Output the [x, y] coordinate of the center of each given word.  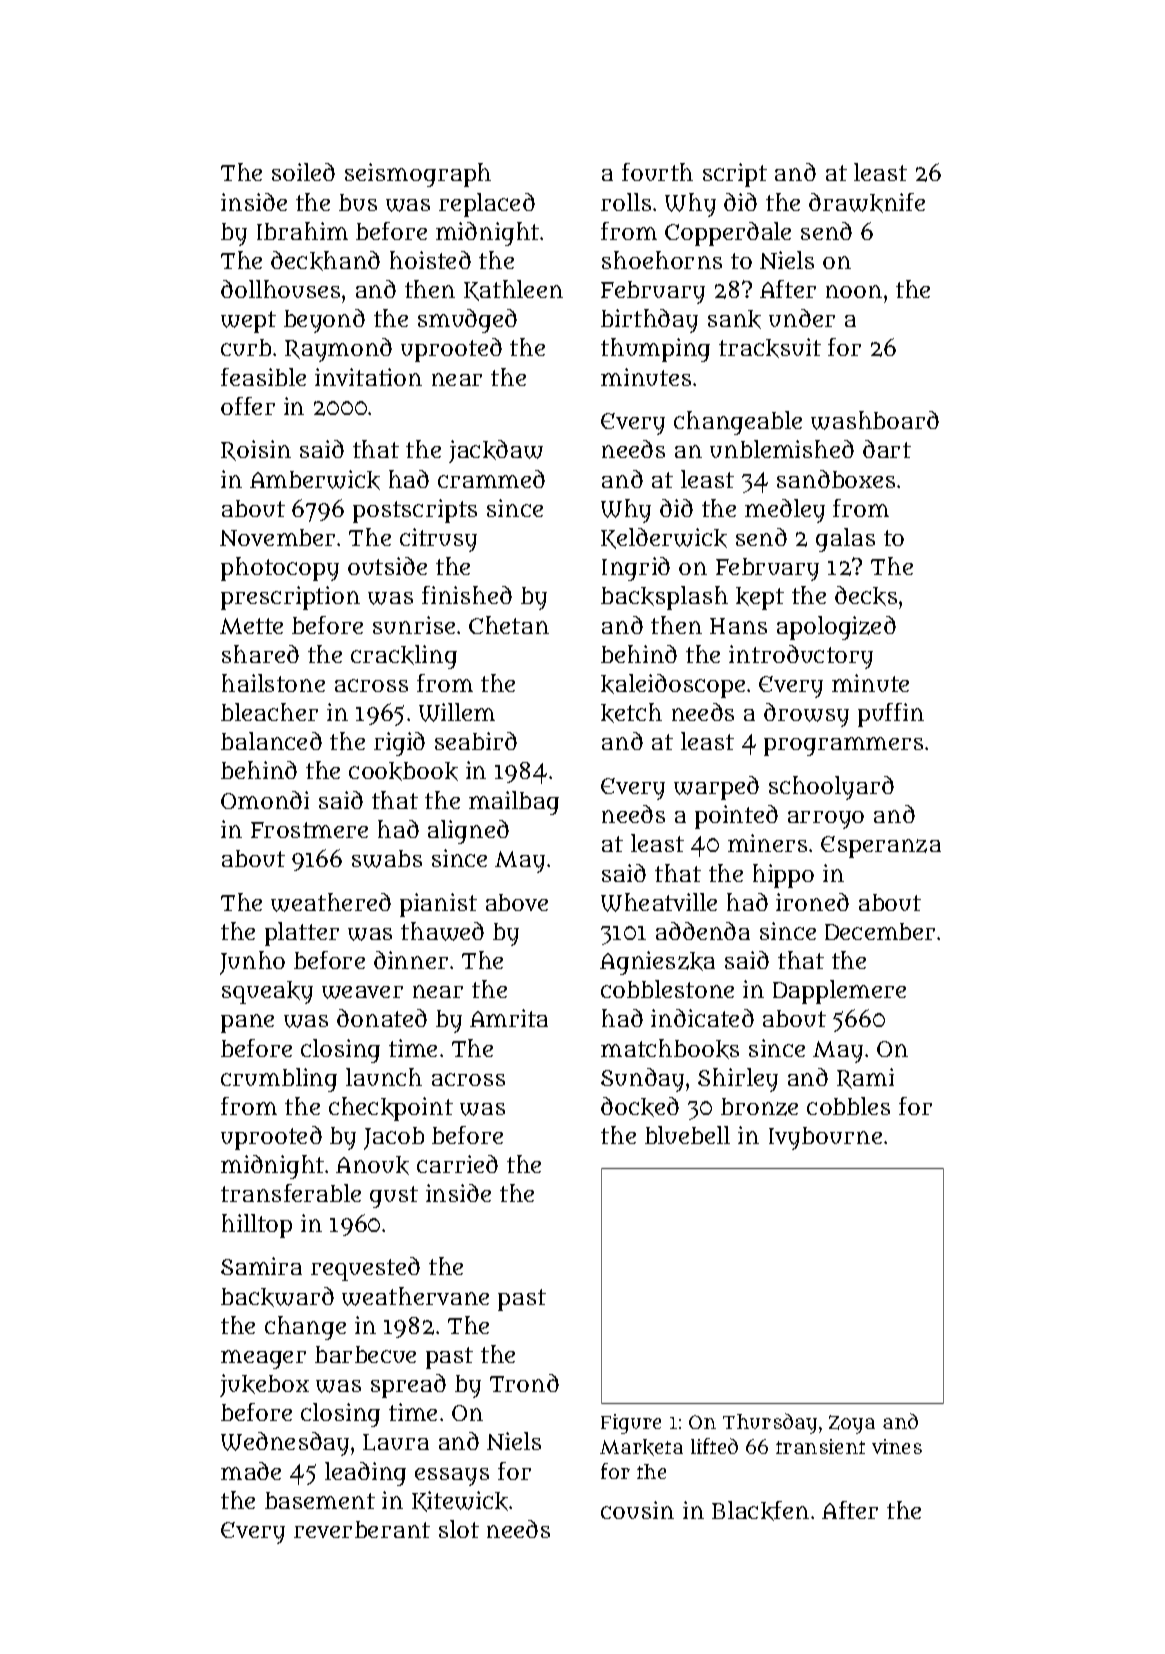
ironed [812, 902]
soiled [303, 172]
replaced [487, 205]
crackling [404, 657]
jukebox [264, 1385]
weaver [362, 992]
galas [845, 540]
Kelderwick [664, 538]
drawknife [867, 203]
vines [897, 1446]
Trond [524, 1383]
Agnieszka [657, 963]
